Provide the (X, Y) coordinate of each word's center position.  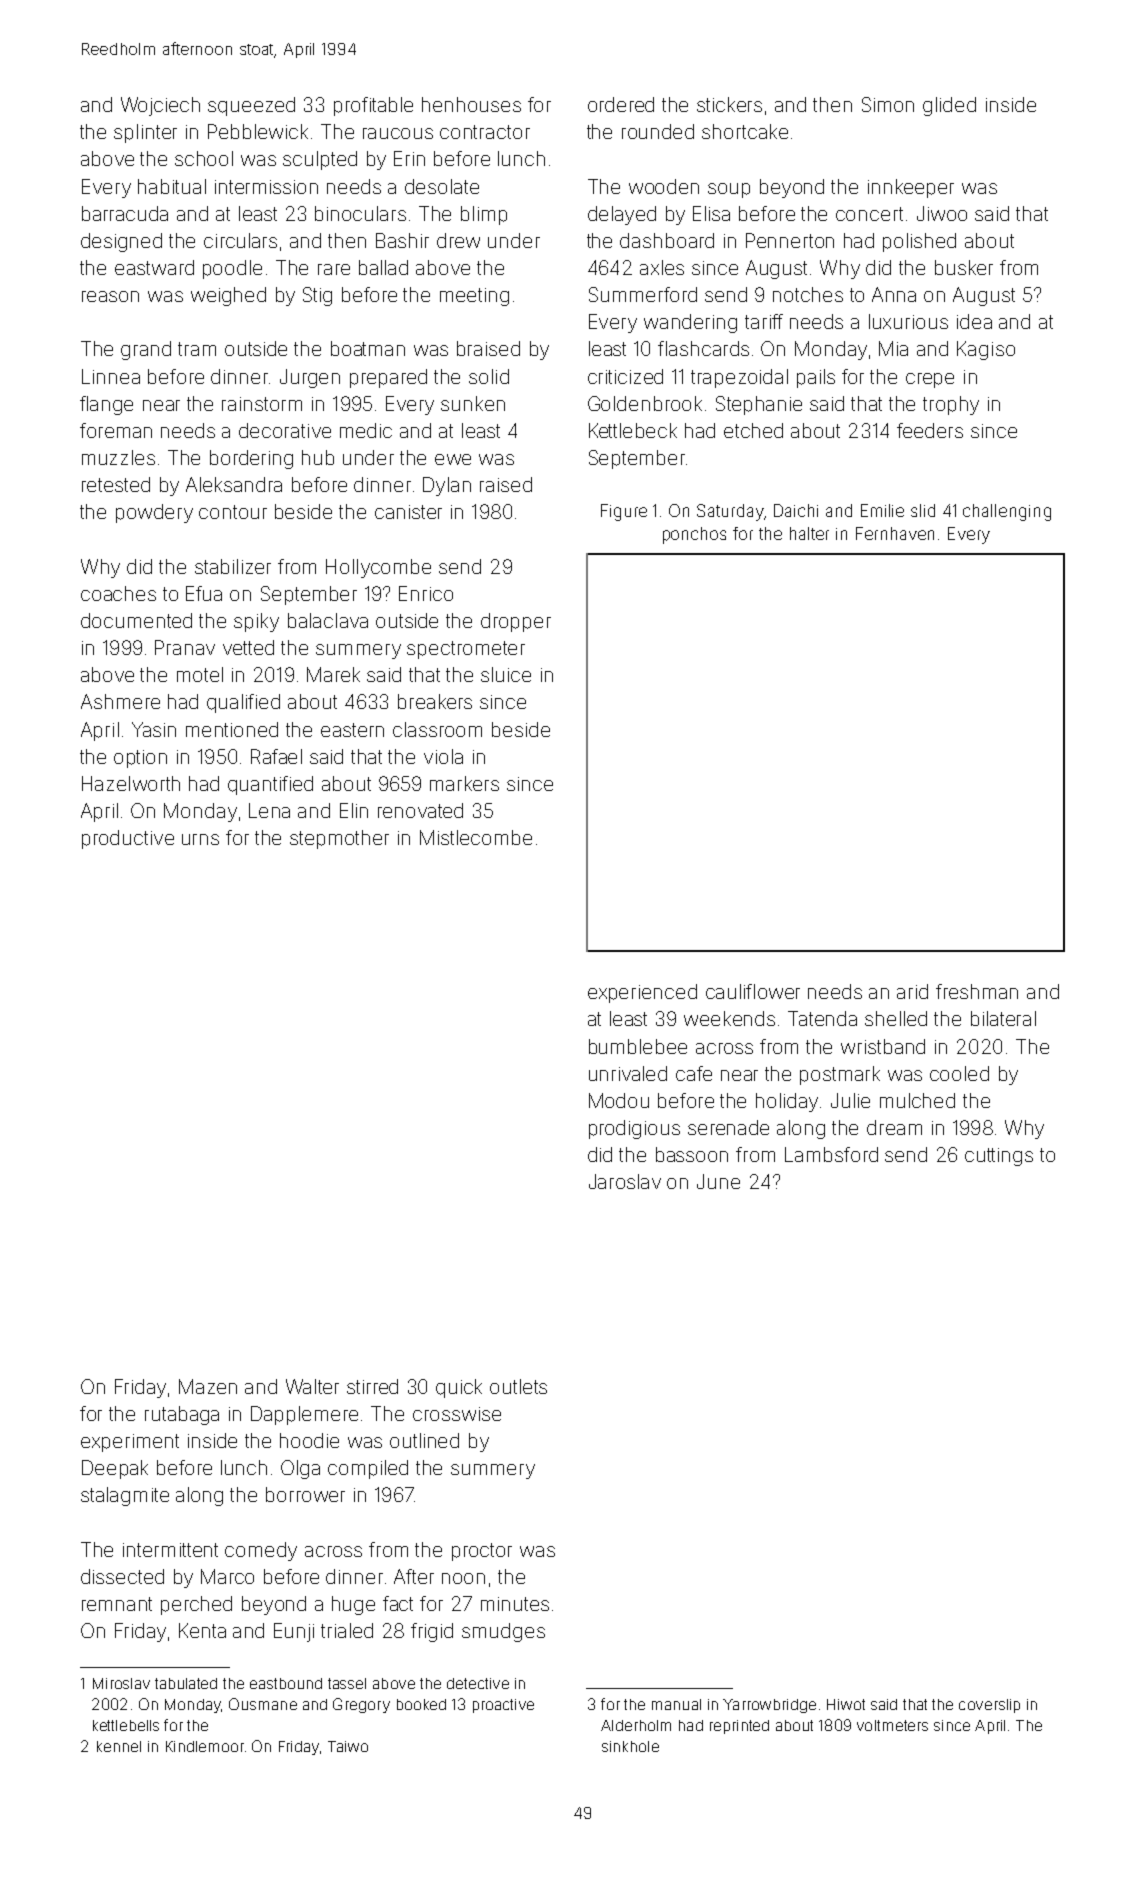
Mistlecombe (476, 837)
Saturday (730, 512)
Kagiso (986, 350)
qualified (243, 703)
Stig (317, 296)
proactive (503, 1706)
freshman (977, 991)
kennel (119, 1746)
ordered (621, 104)
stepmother (339, 839)
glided (949, 106)
